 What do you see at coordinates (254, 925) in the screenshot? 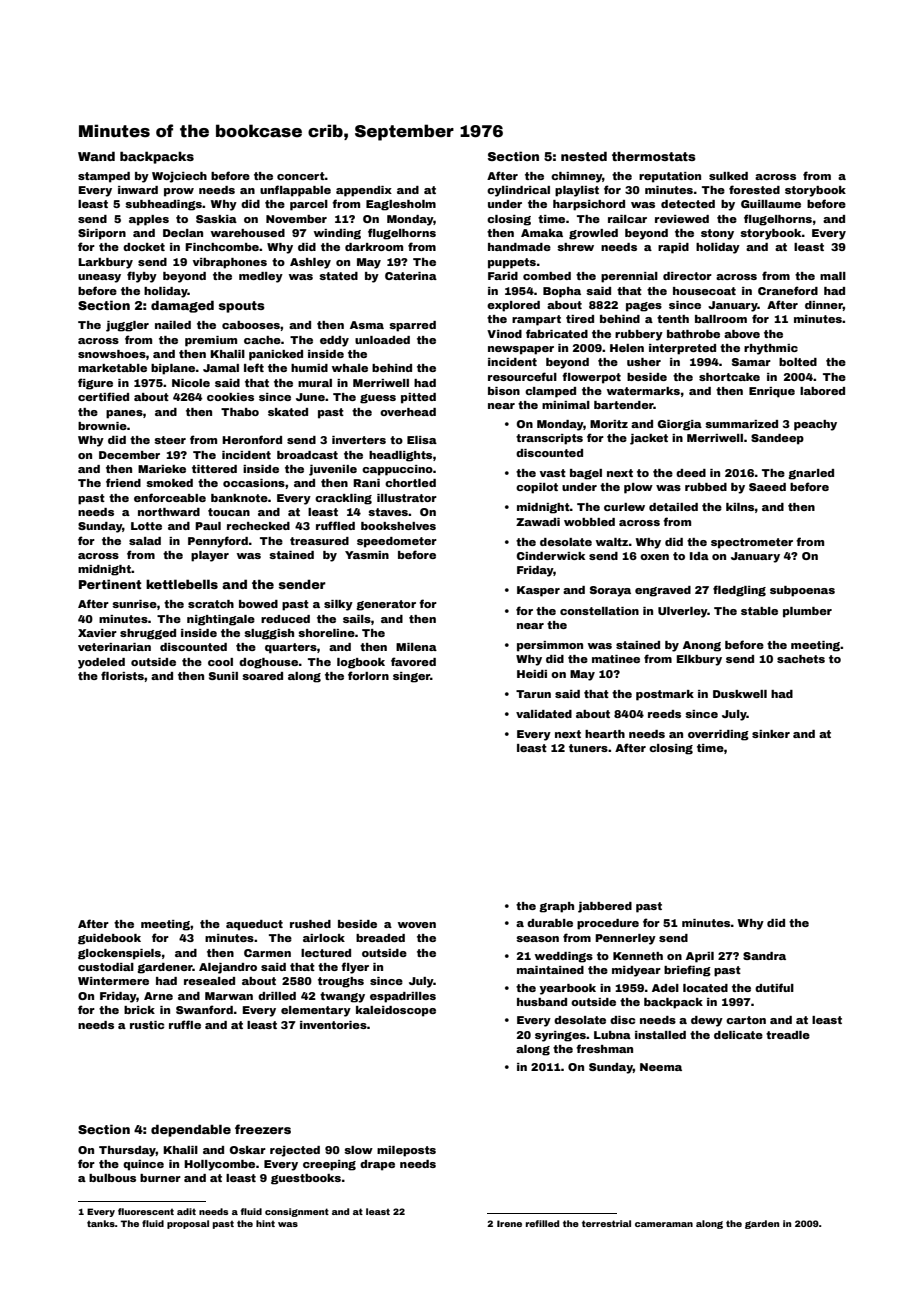
I see `aqueduct` at bounding box center [254, 925].
